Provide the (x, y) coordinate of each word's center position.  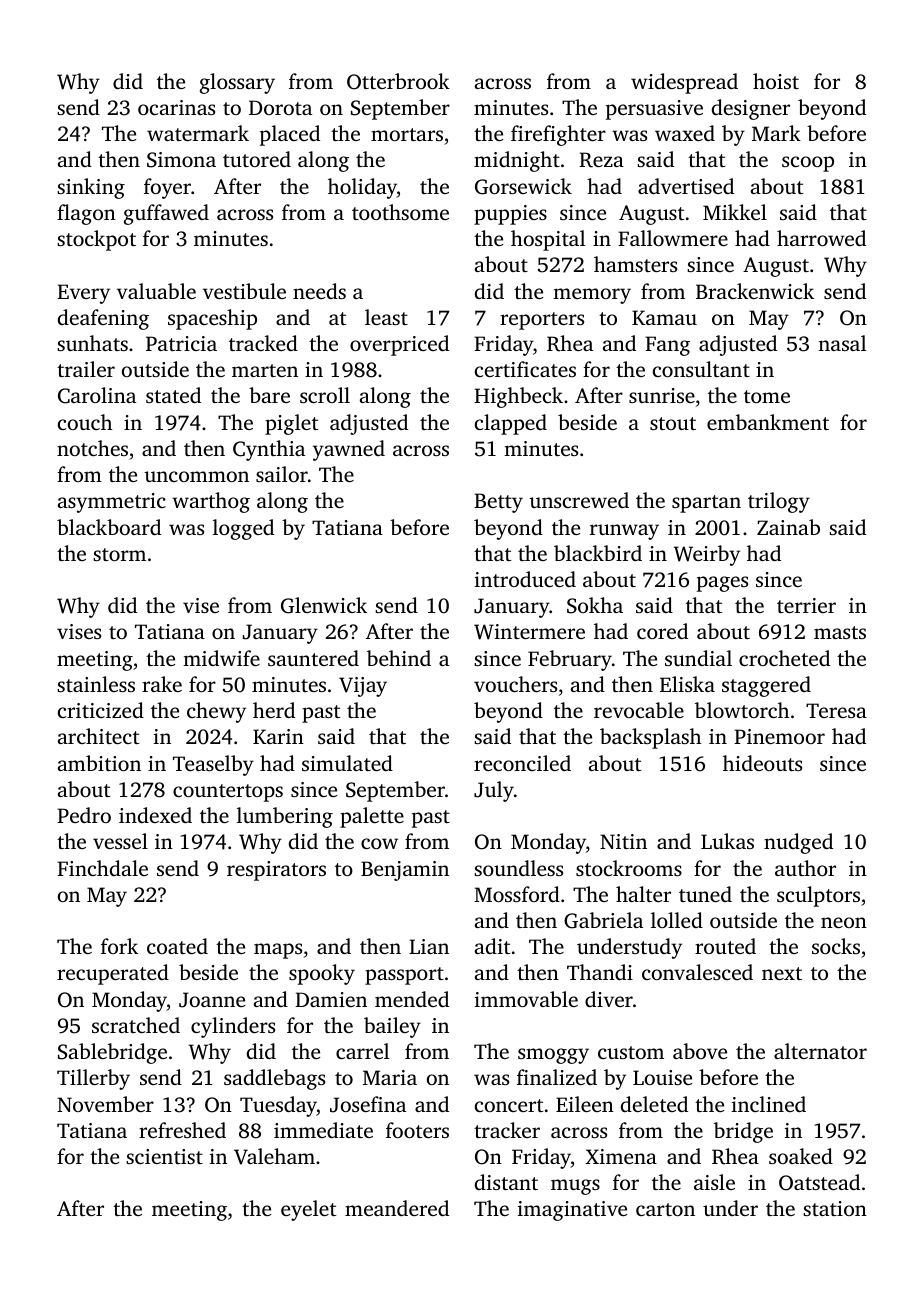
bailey (392, 1027)
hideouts (762, 763)
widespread (684, 83)
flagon (86, 214)
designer (751, 109)
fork (119, 946)
